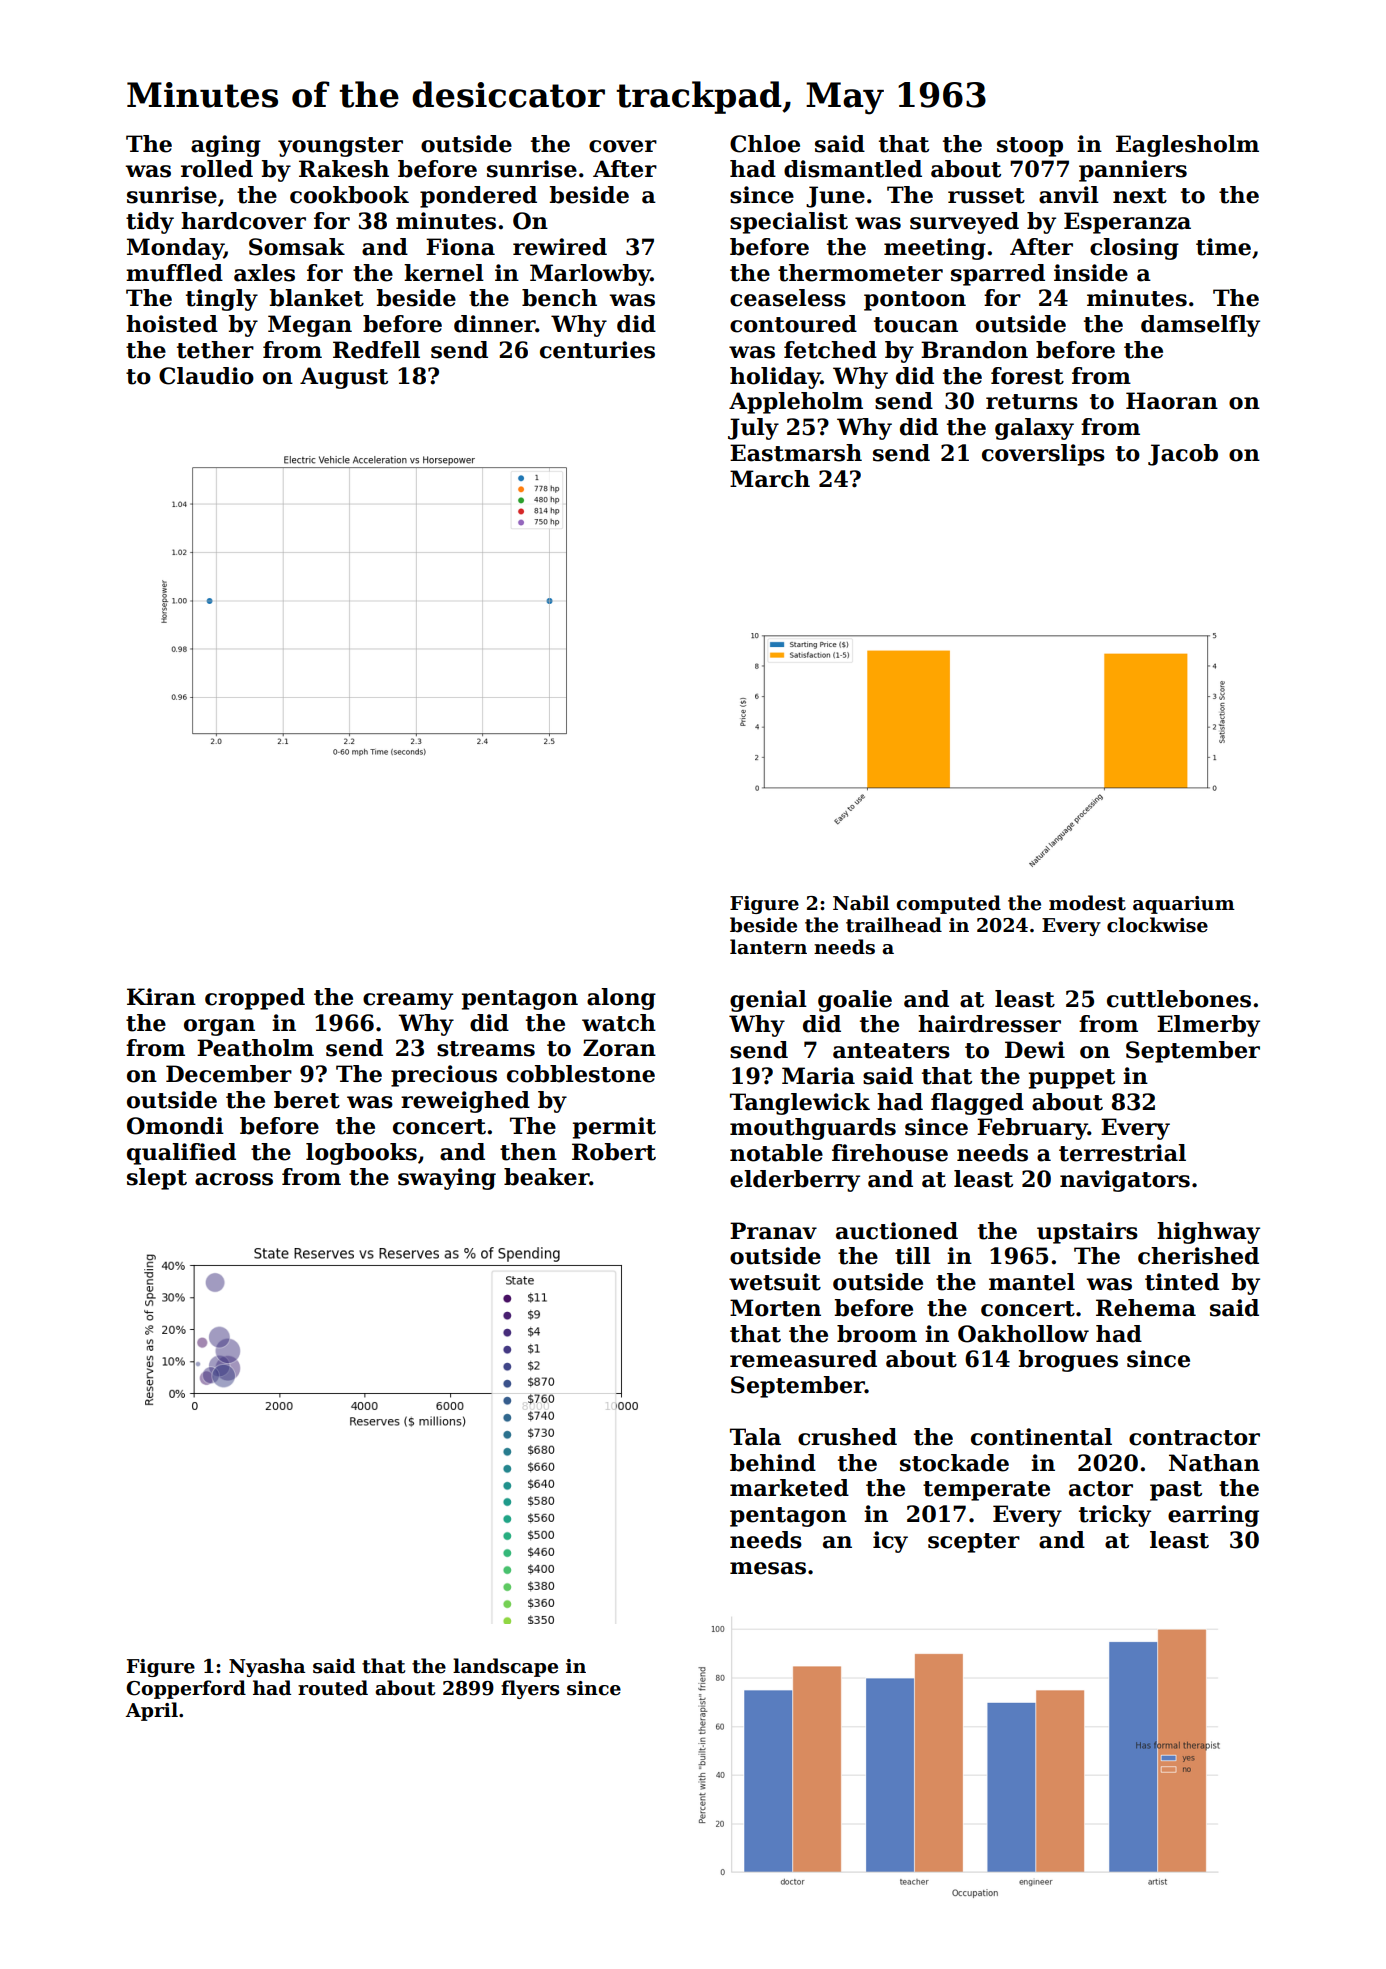  What do you see at coordinates (977, 1104) in the screenshot?
I see `flagged` at bounding box center [977, 1104].
